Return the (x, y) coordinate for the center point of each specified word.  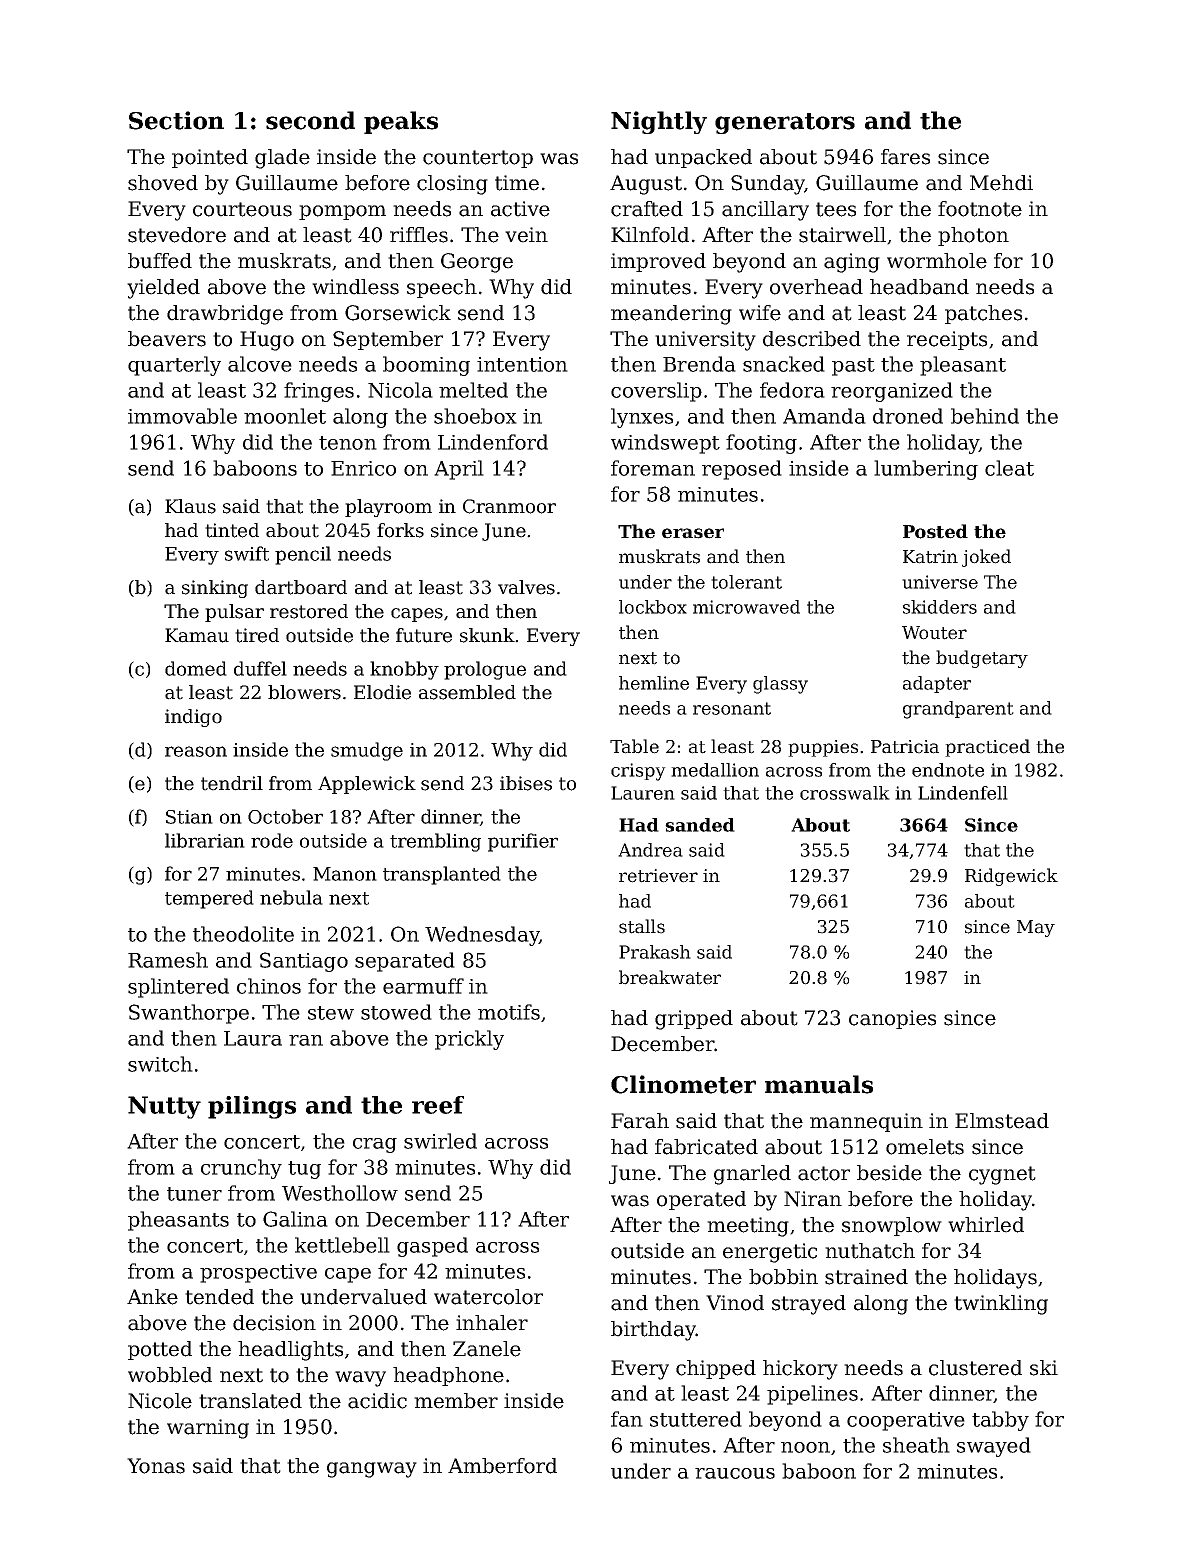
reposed (742, 470)
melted (473, 390)
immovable (182, 416)
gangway (372, 1470)
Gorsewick (398, 313)
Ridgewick (1011, 877)
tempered (209, 899)
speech (442, 288)
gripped (694, 1020)
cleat (1009, 468)
